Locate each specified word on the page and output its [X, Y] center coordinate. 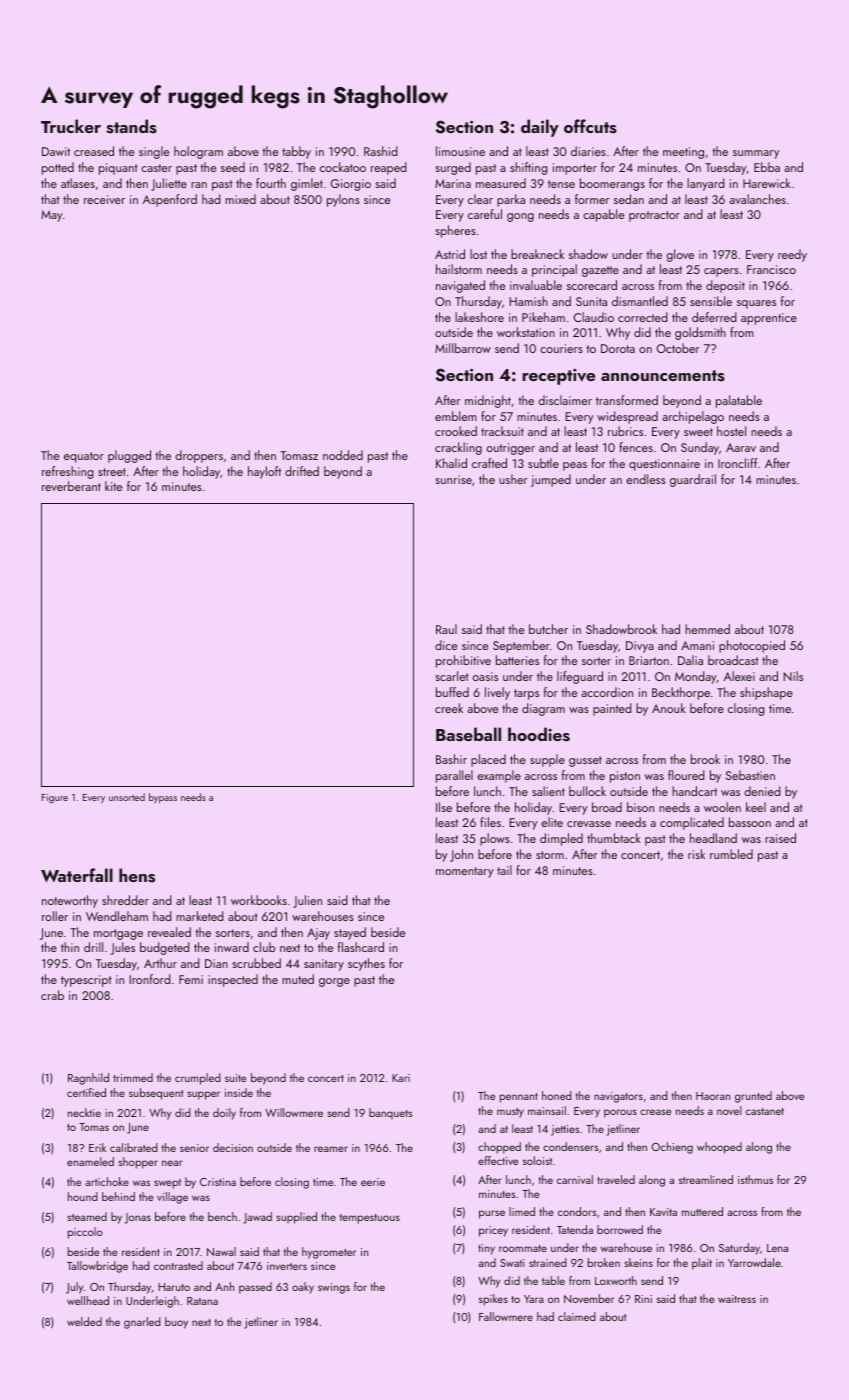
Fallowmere [506, 1316]
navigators [618, 1097]
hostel [731, 431]
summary [756, 154]
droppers [199, 456]
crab [52, 995]
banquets [390, 1114]
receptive [558, 377]
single [154, 152]
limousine [460, 151]
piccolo [85, 1233]
